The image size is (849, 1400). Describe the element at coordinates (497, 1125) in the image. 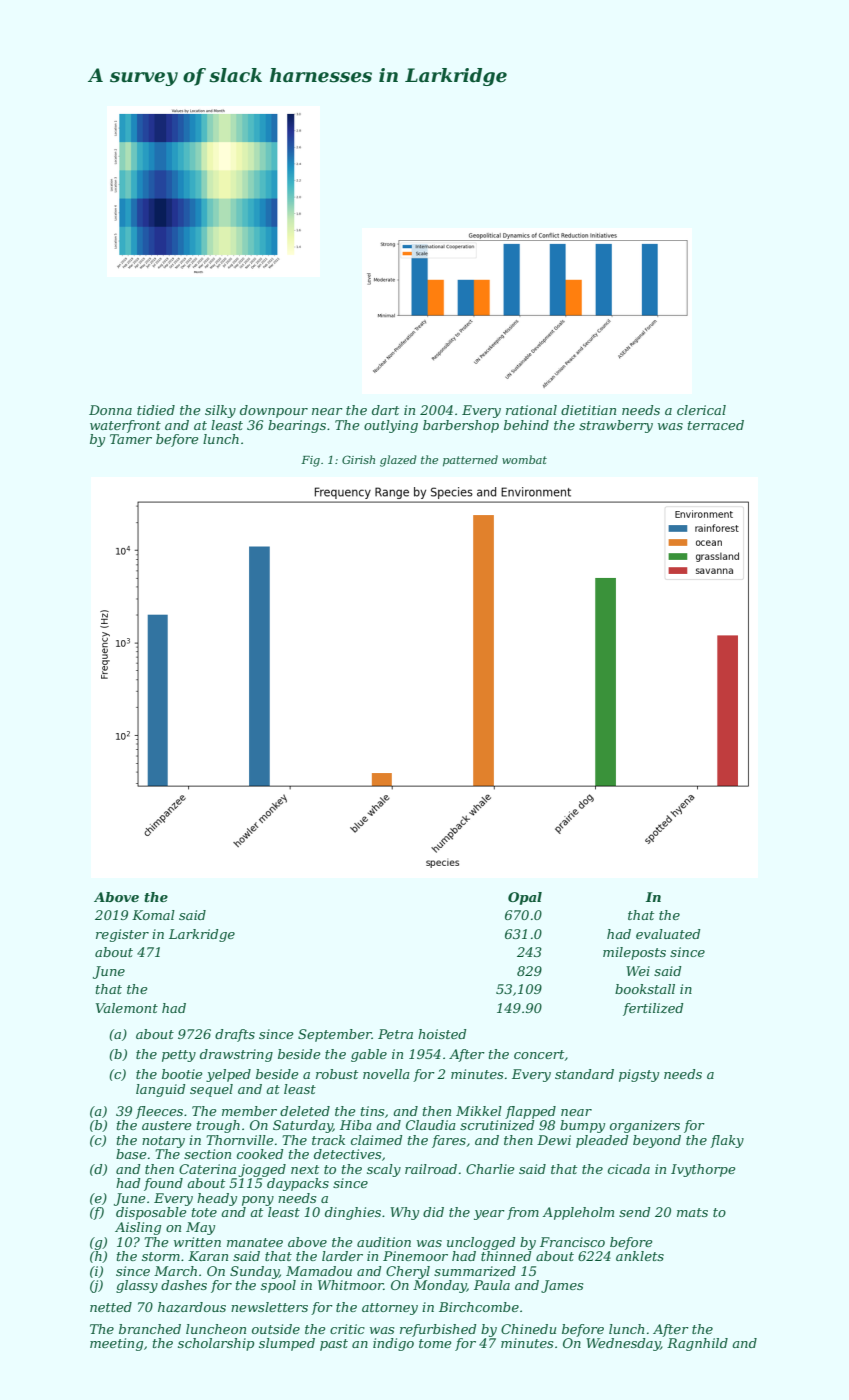

I see `scrutinized` at that location.
